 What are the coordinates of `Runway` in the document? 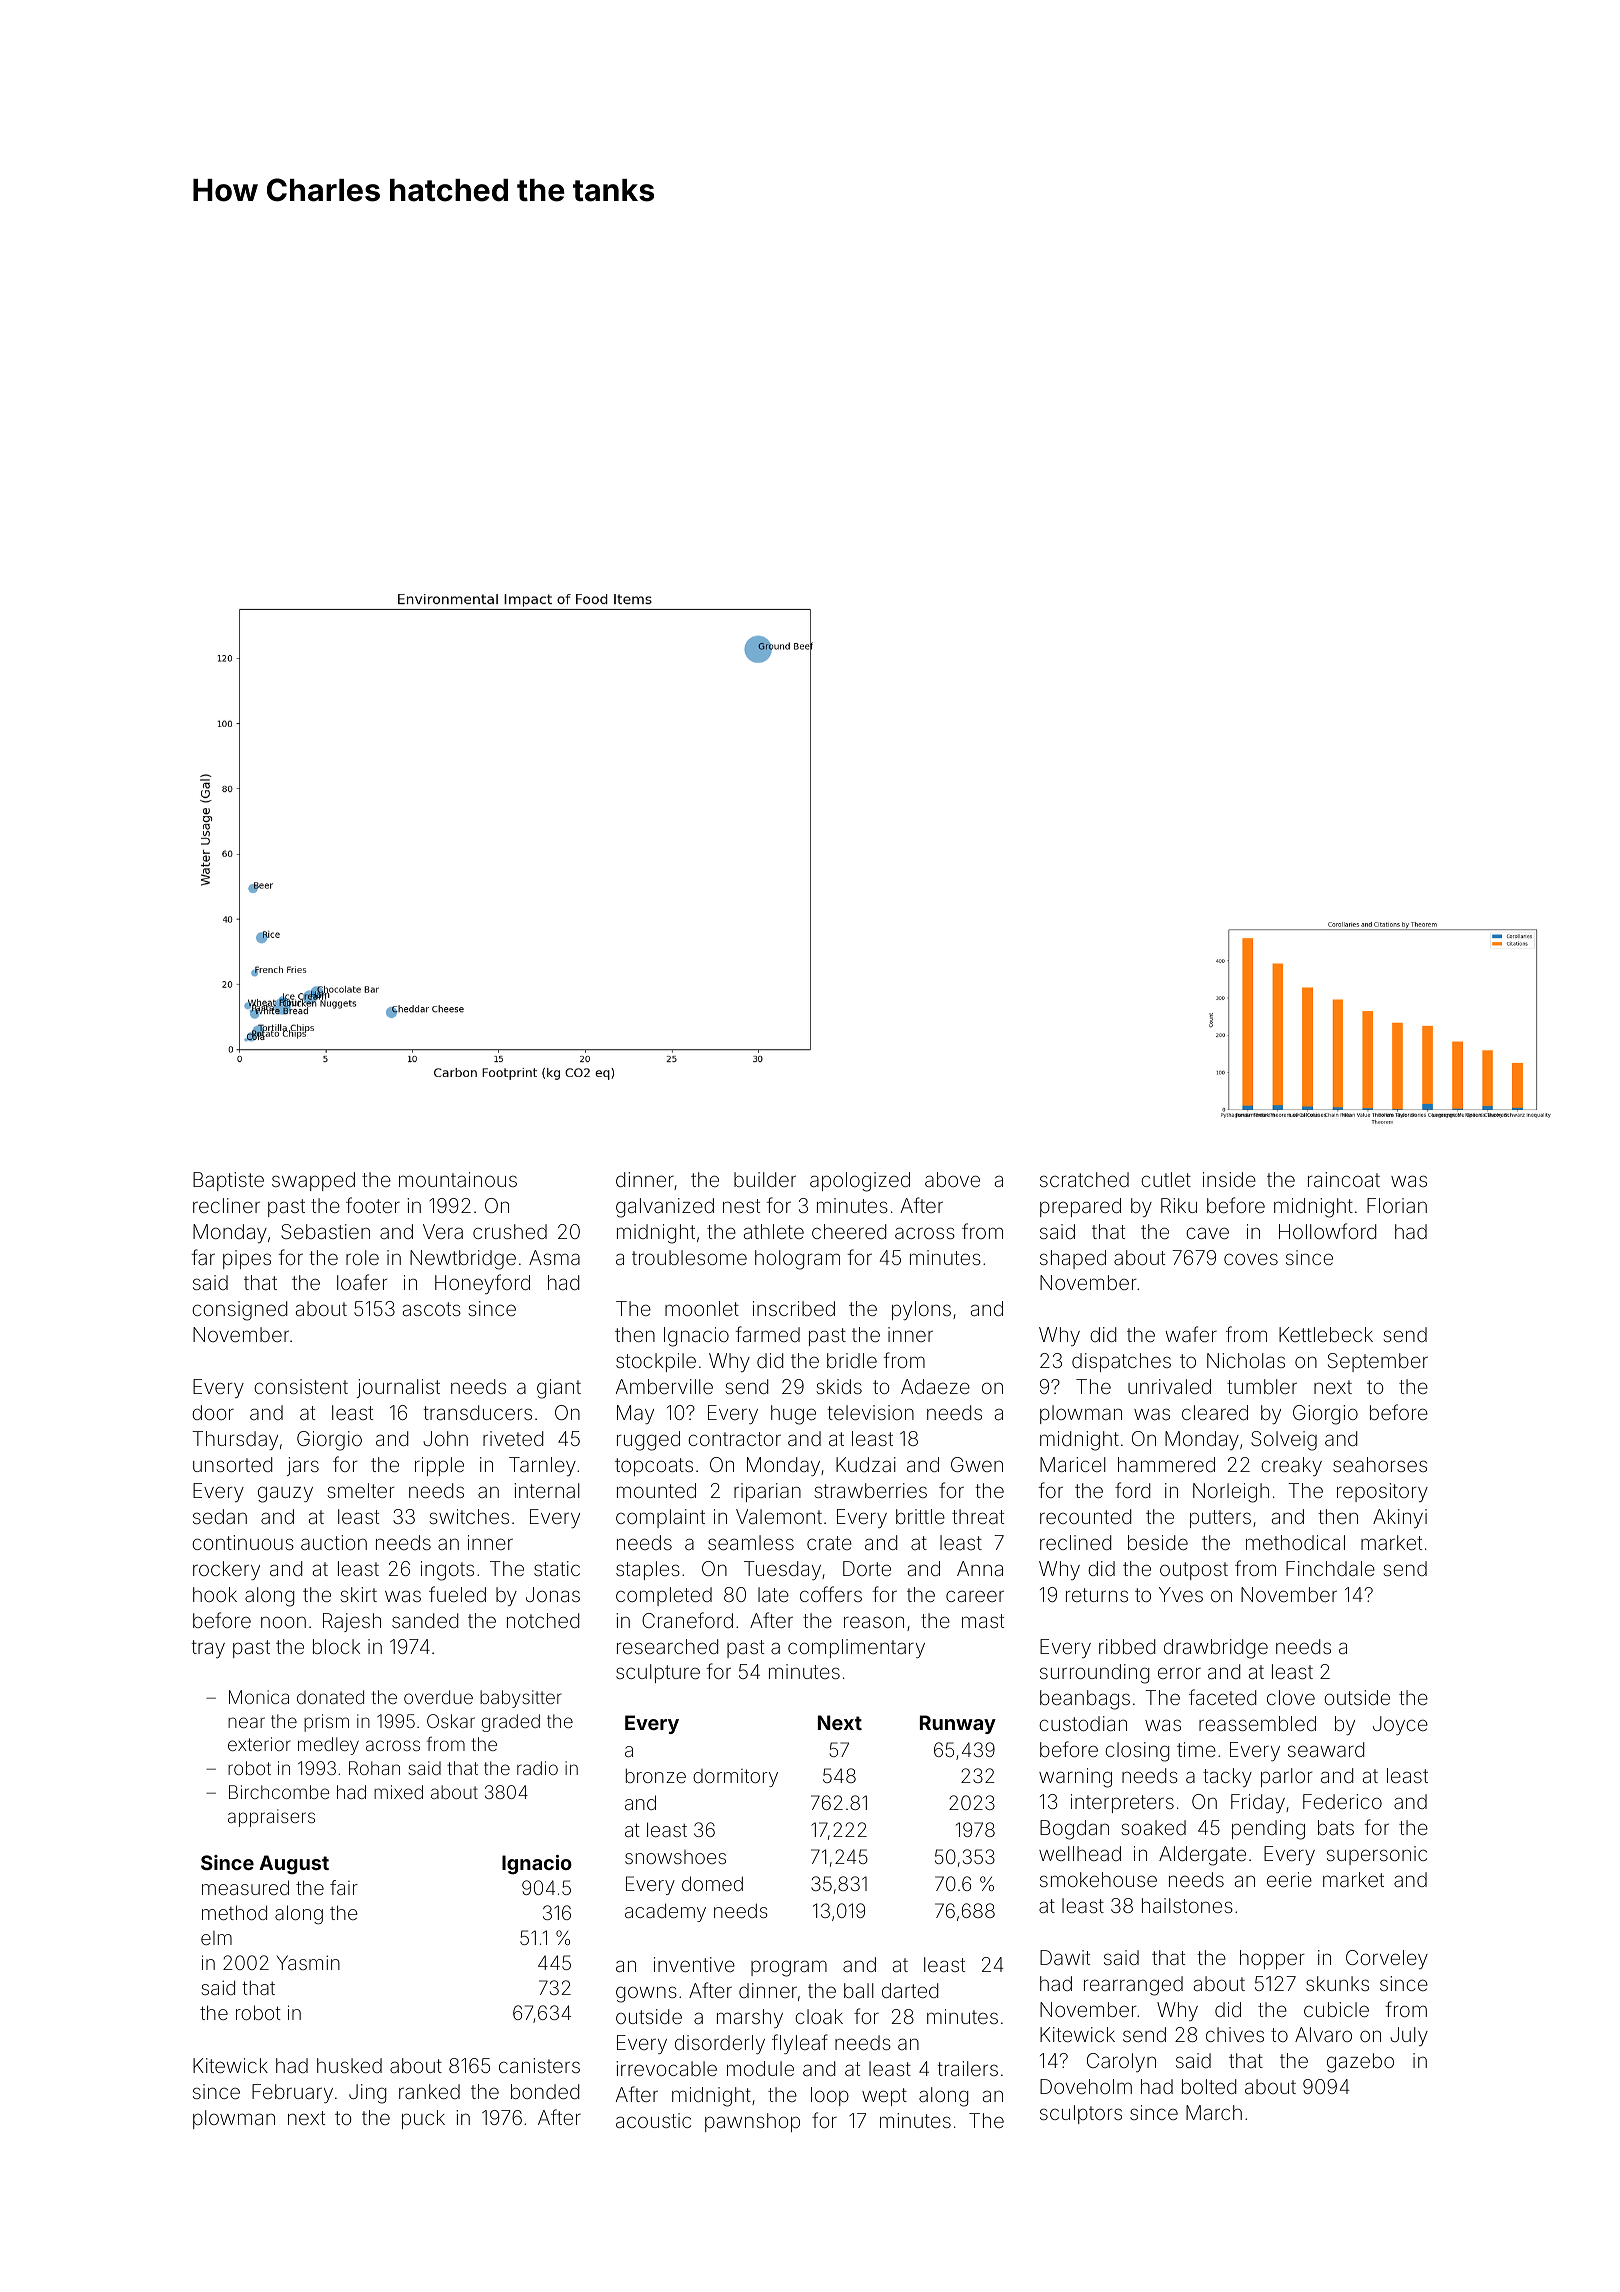 It's located at (958, 1724).
